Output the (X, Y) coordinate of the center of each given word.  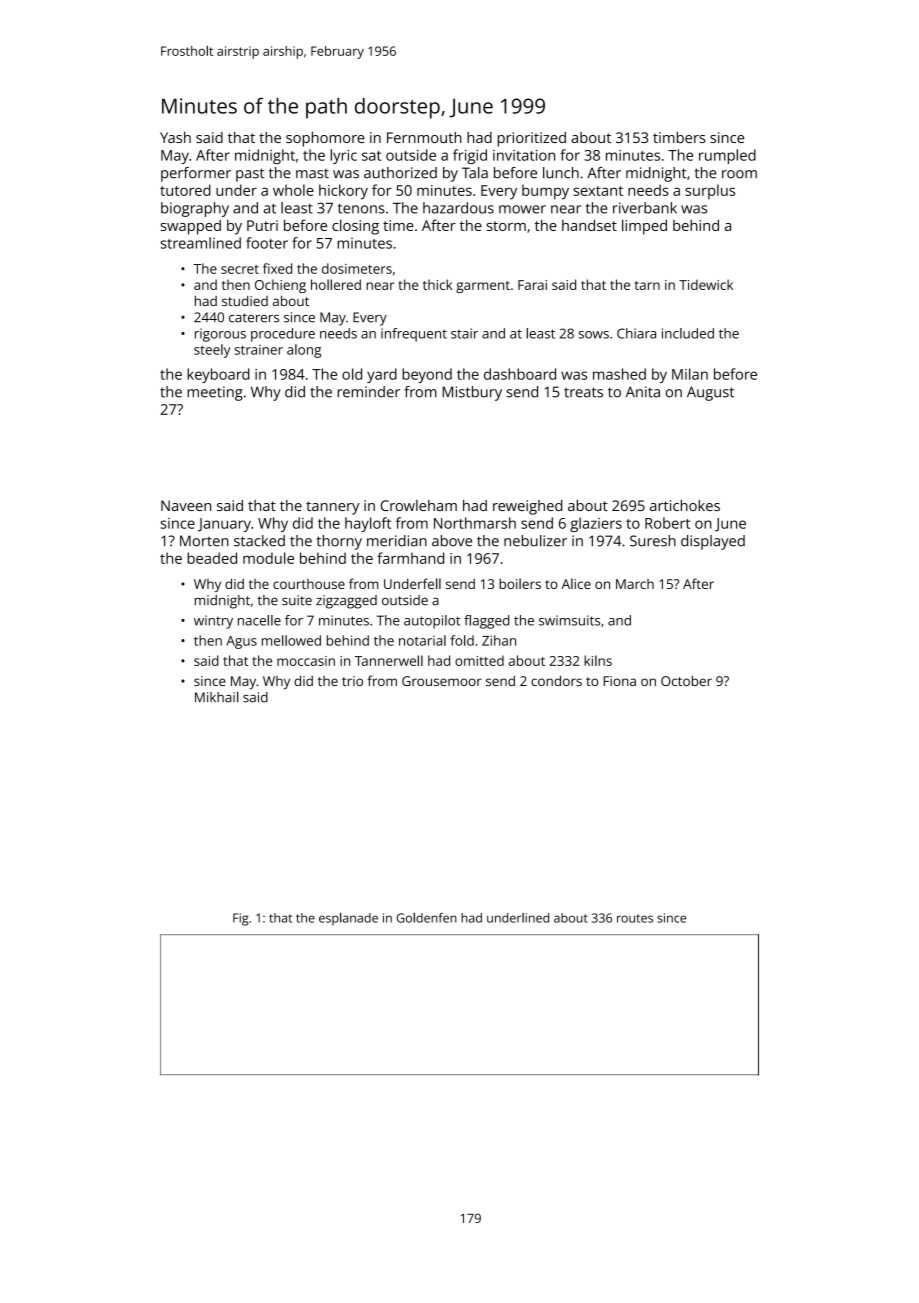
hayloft (368, 524)
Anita (643, 392)
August (710, 393)
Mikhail (217, 697)
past (250, 175)
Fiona (620, 681)
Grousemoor (442, 681)
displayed (713, 542)
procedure (283, 335)
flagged (486, 622)
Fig (241, 919)
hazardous (458, 208)
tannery (332, 508)
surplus (710, 191)
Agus (241, 642)
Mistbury (472, 393)
